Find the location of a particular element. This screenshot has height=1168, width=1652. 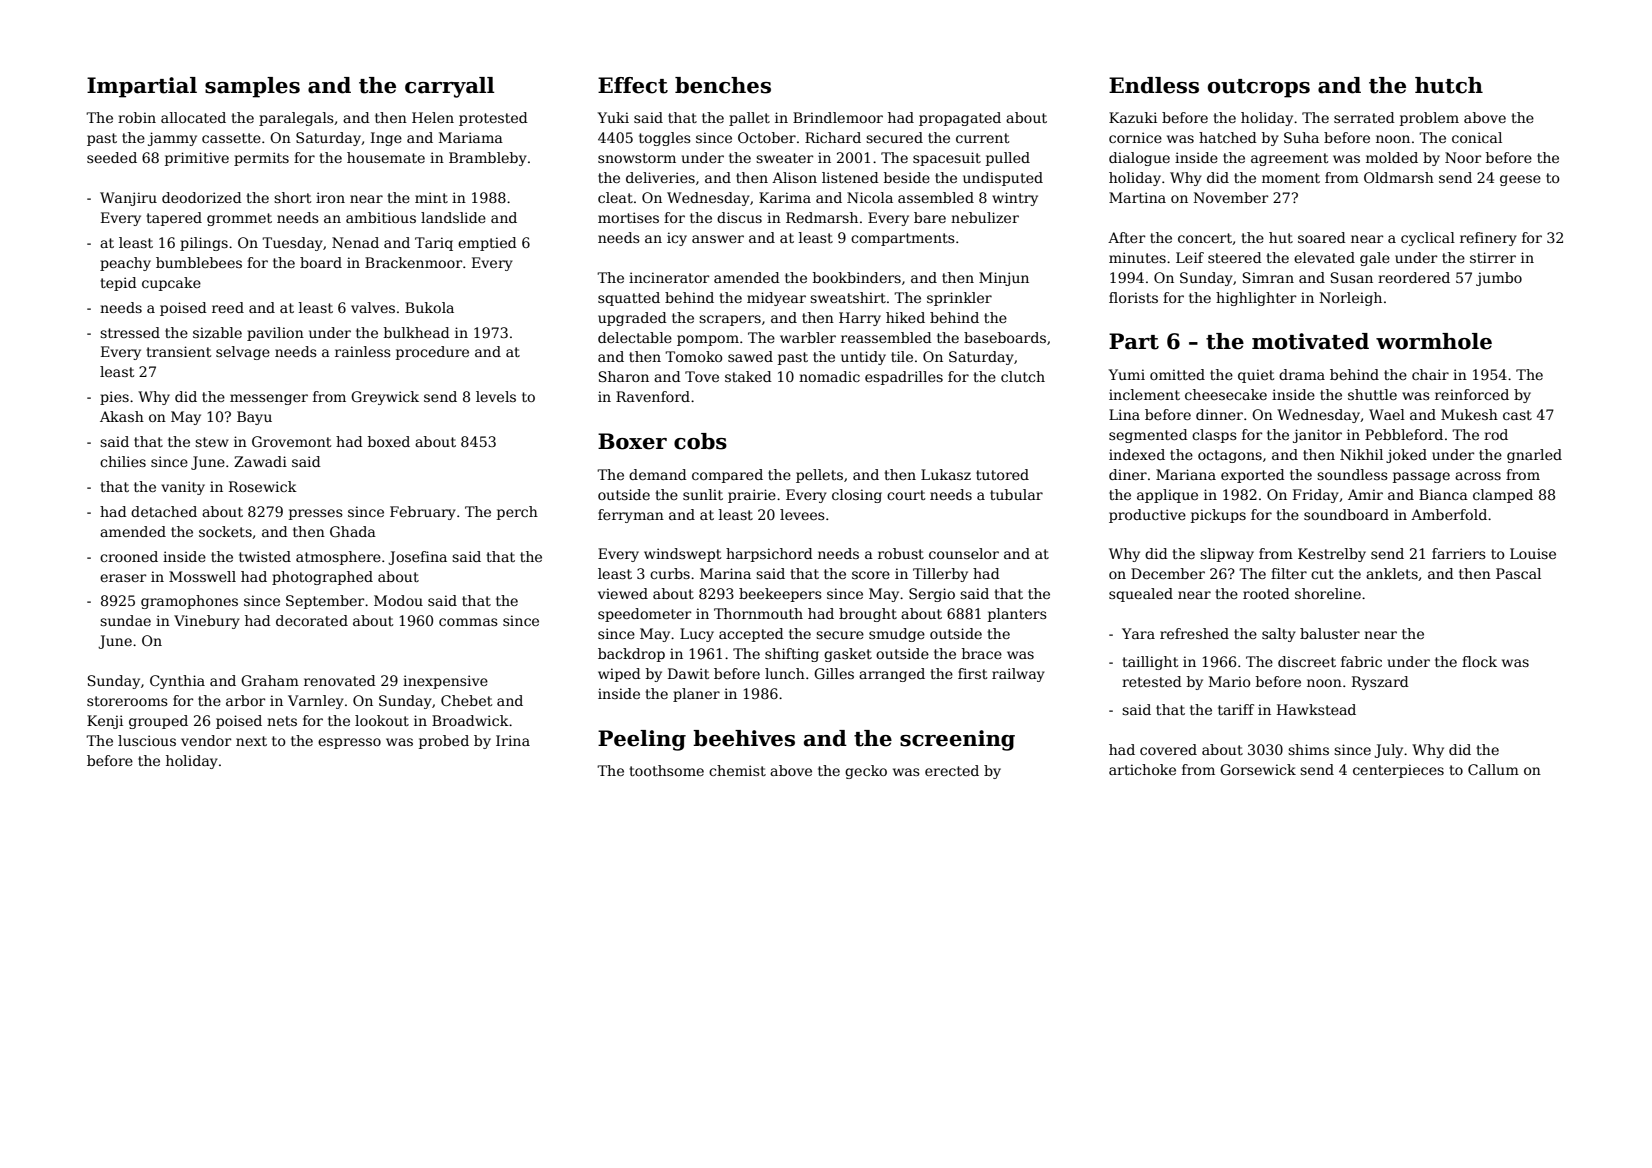

peachy is located at coordinates (125, 264).
